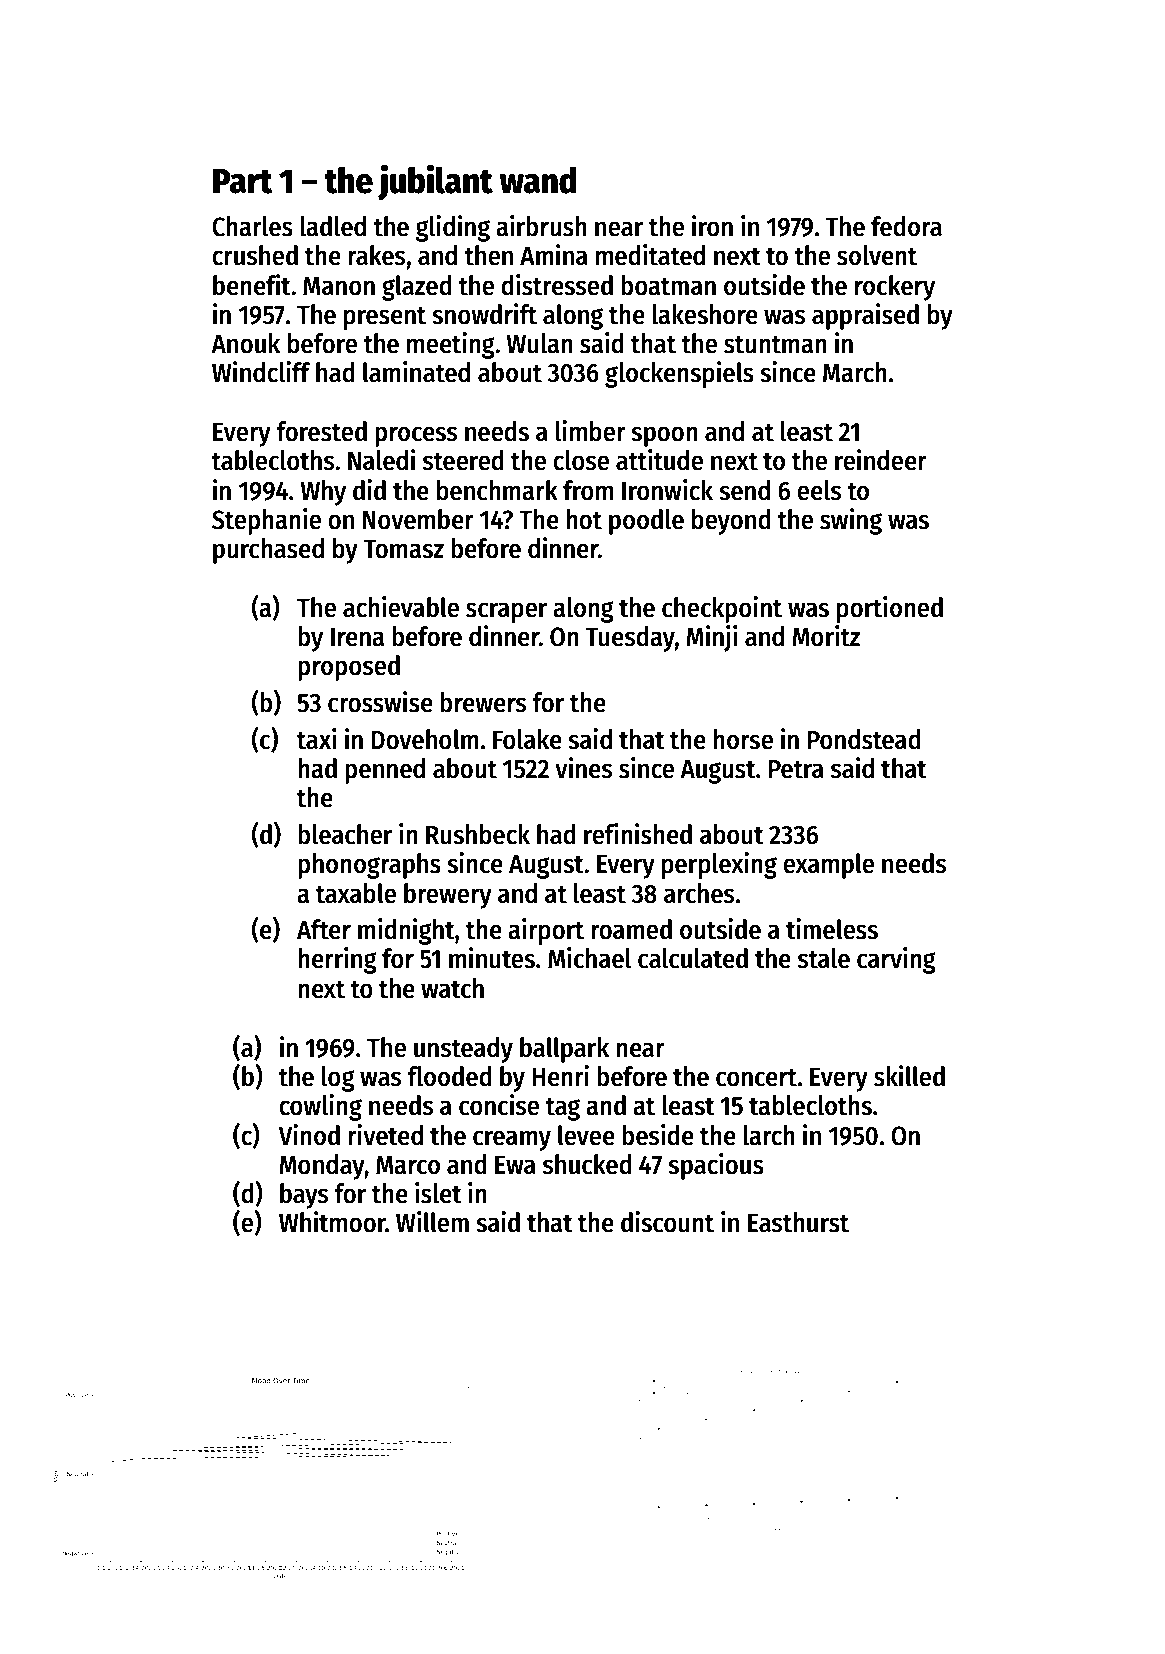 The image size is (1165, 1654). I want to click on proposed, so click(349, 668).
